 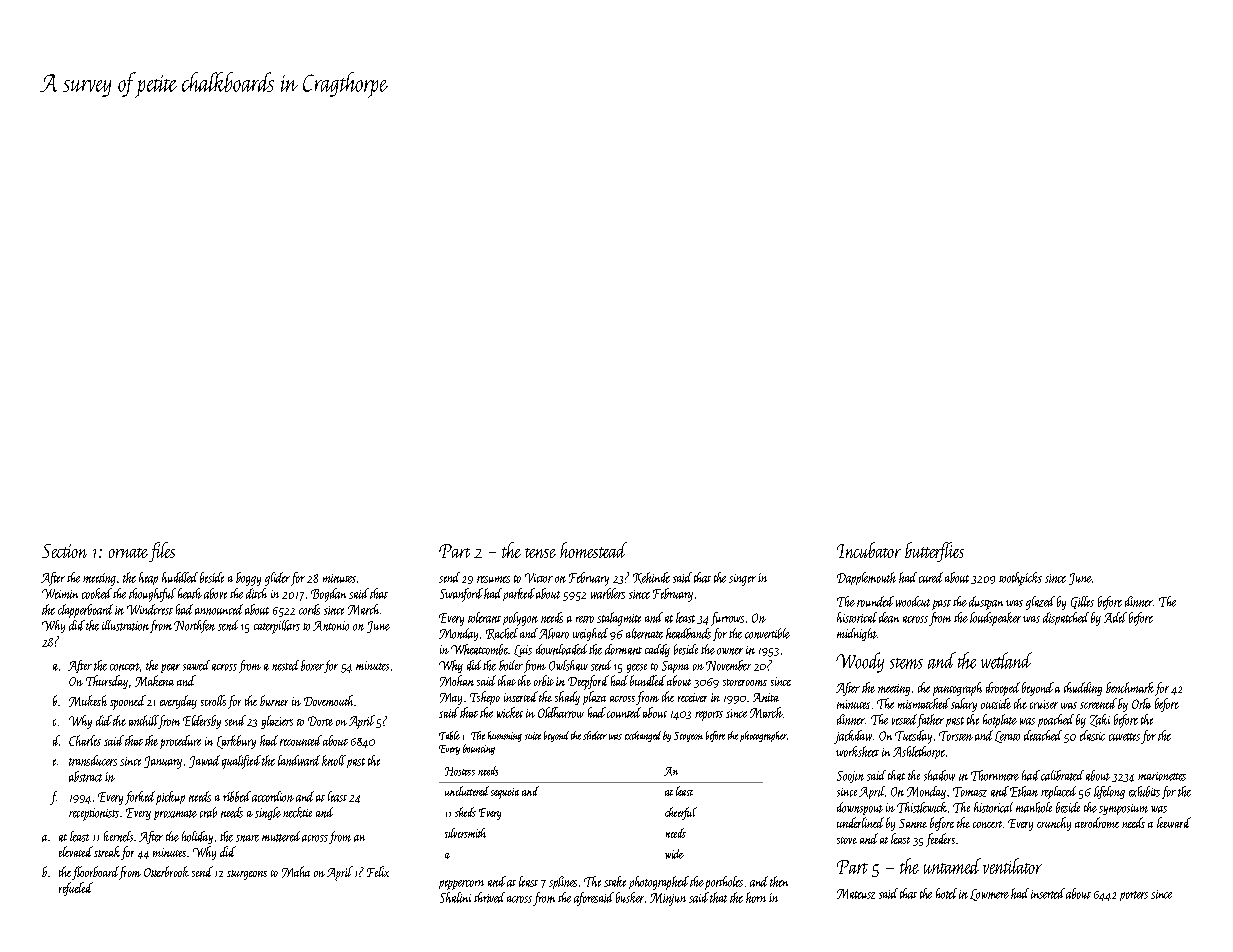 I want to click on shelter, so click(x=595, y=735).
